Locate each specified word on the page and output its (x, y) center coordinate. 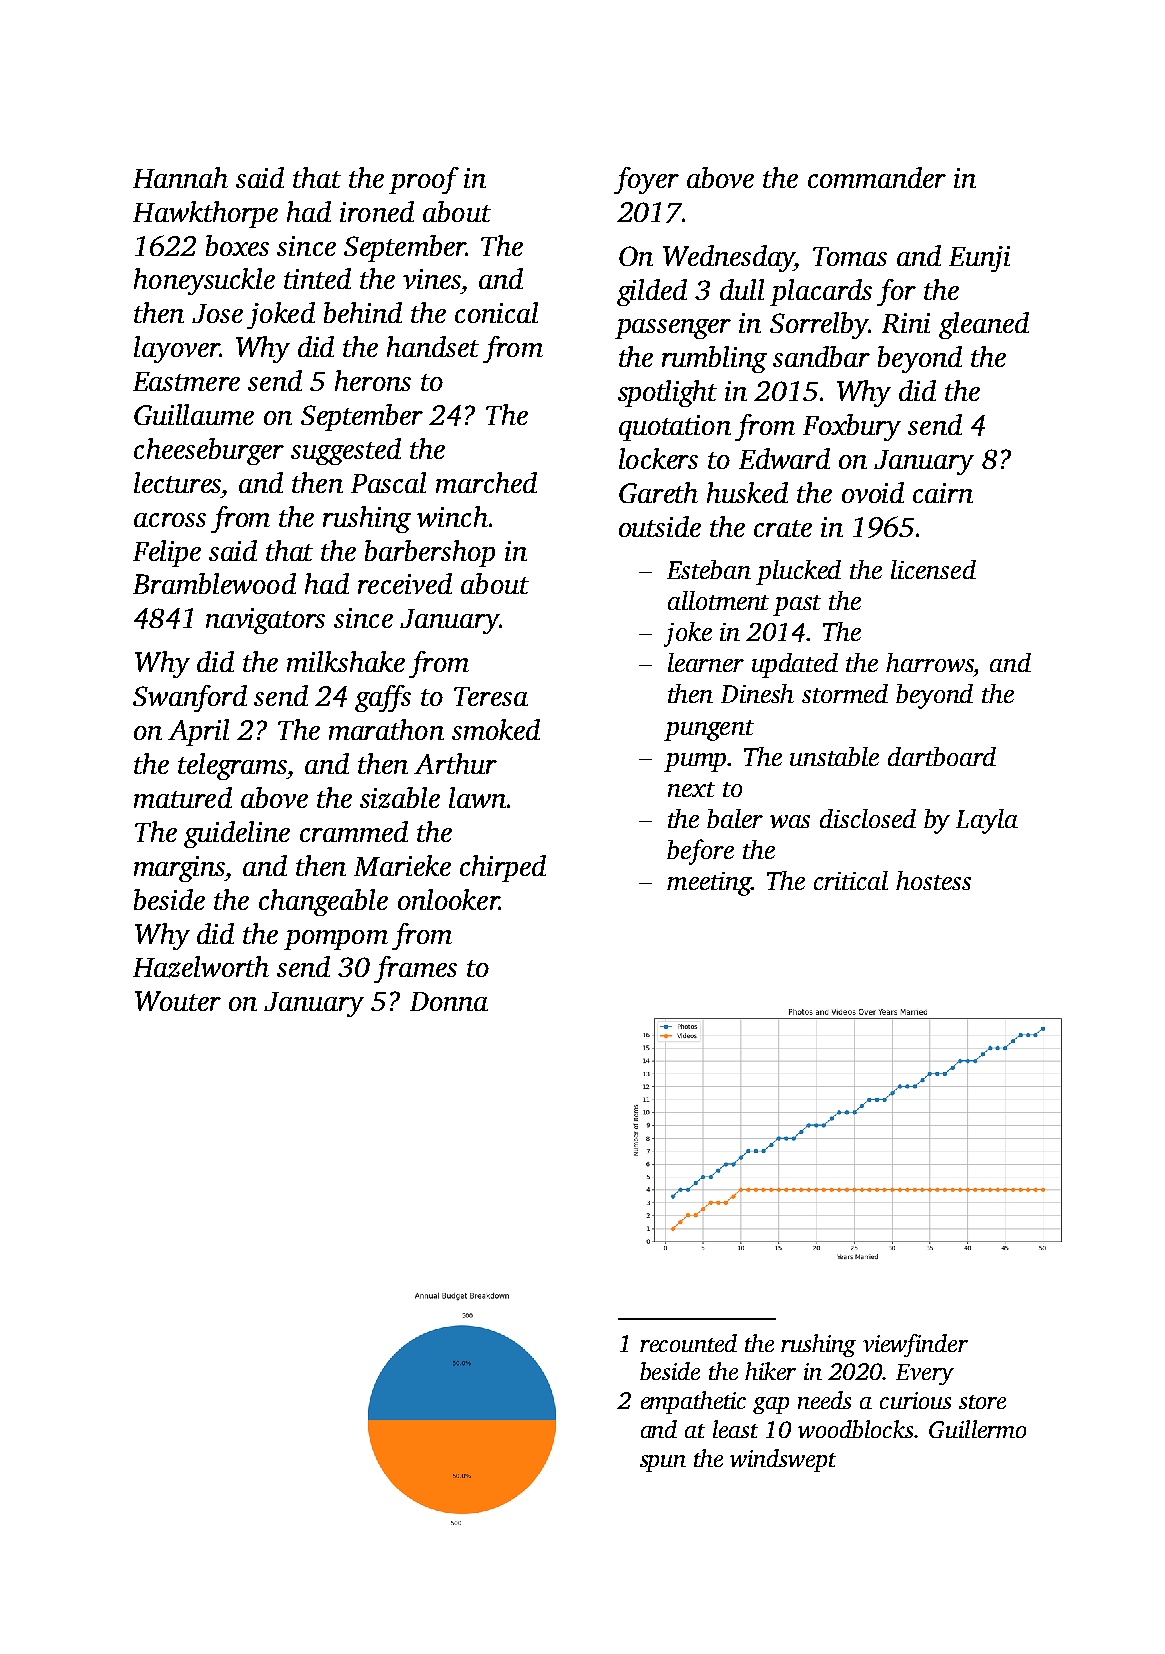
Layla (987, 821)
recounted (688, 1343)
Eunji (979, 259)
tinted (317, 278)
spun (663, 1463)
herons (373, 380)
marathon (386, 729)
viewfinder (915, 1345)
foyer (646, 180)
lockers (658, 458)
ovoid (873, 492)
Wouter (178, 1001)
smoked (496, 729)
